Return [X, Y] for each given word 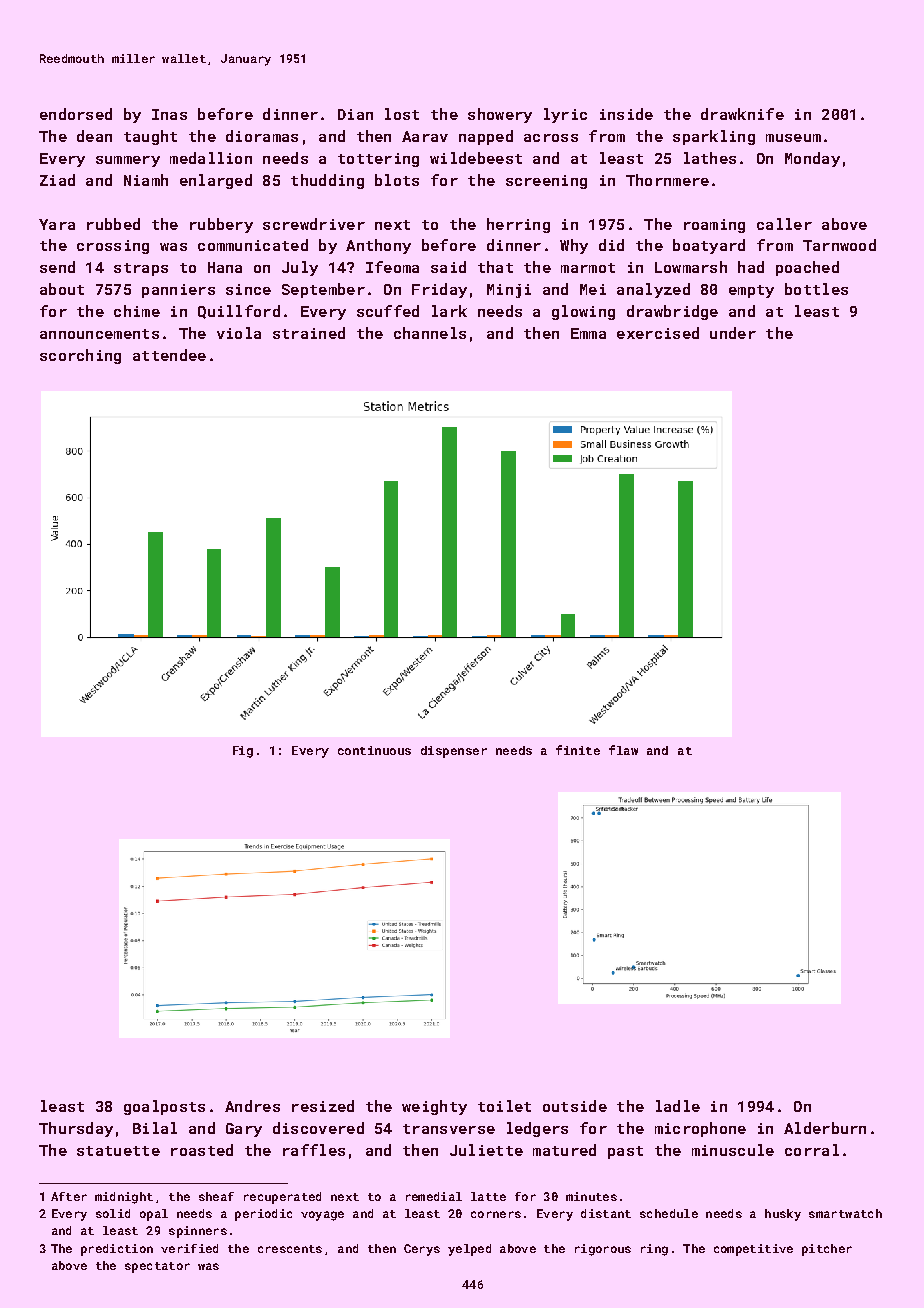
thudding [327, 181]
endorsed [76, 114]
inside [626, 114]
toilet [504, 1106]
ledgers [537, 1129]
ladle [678, 1106]
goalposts [164, 1107]
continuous [374, 750]
